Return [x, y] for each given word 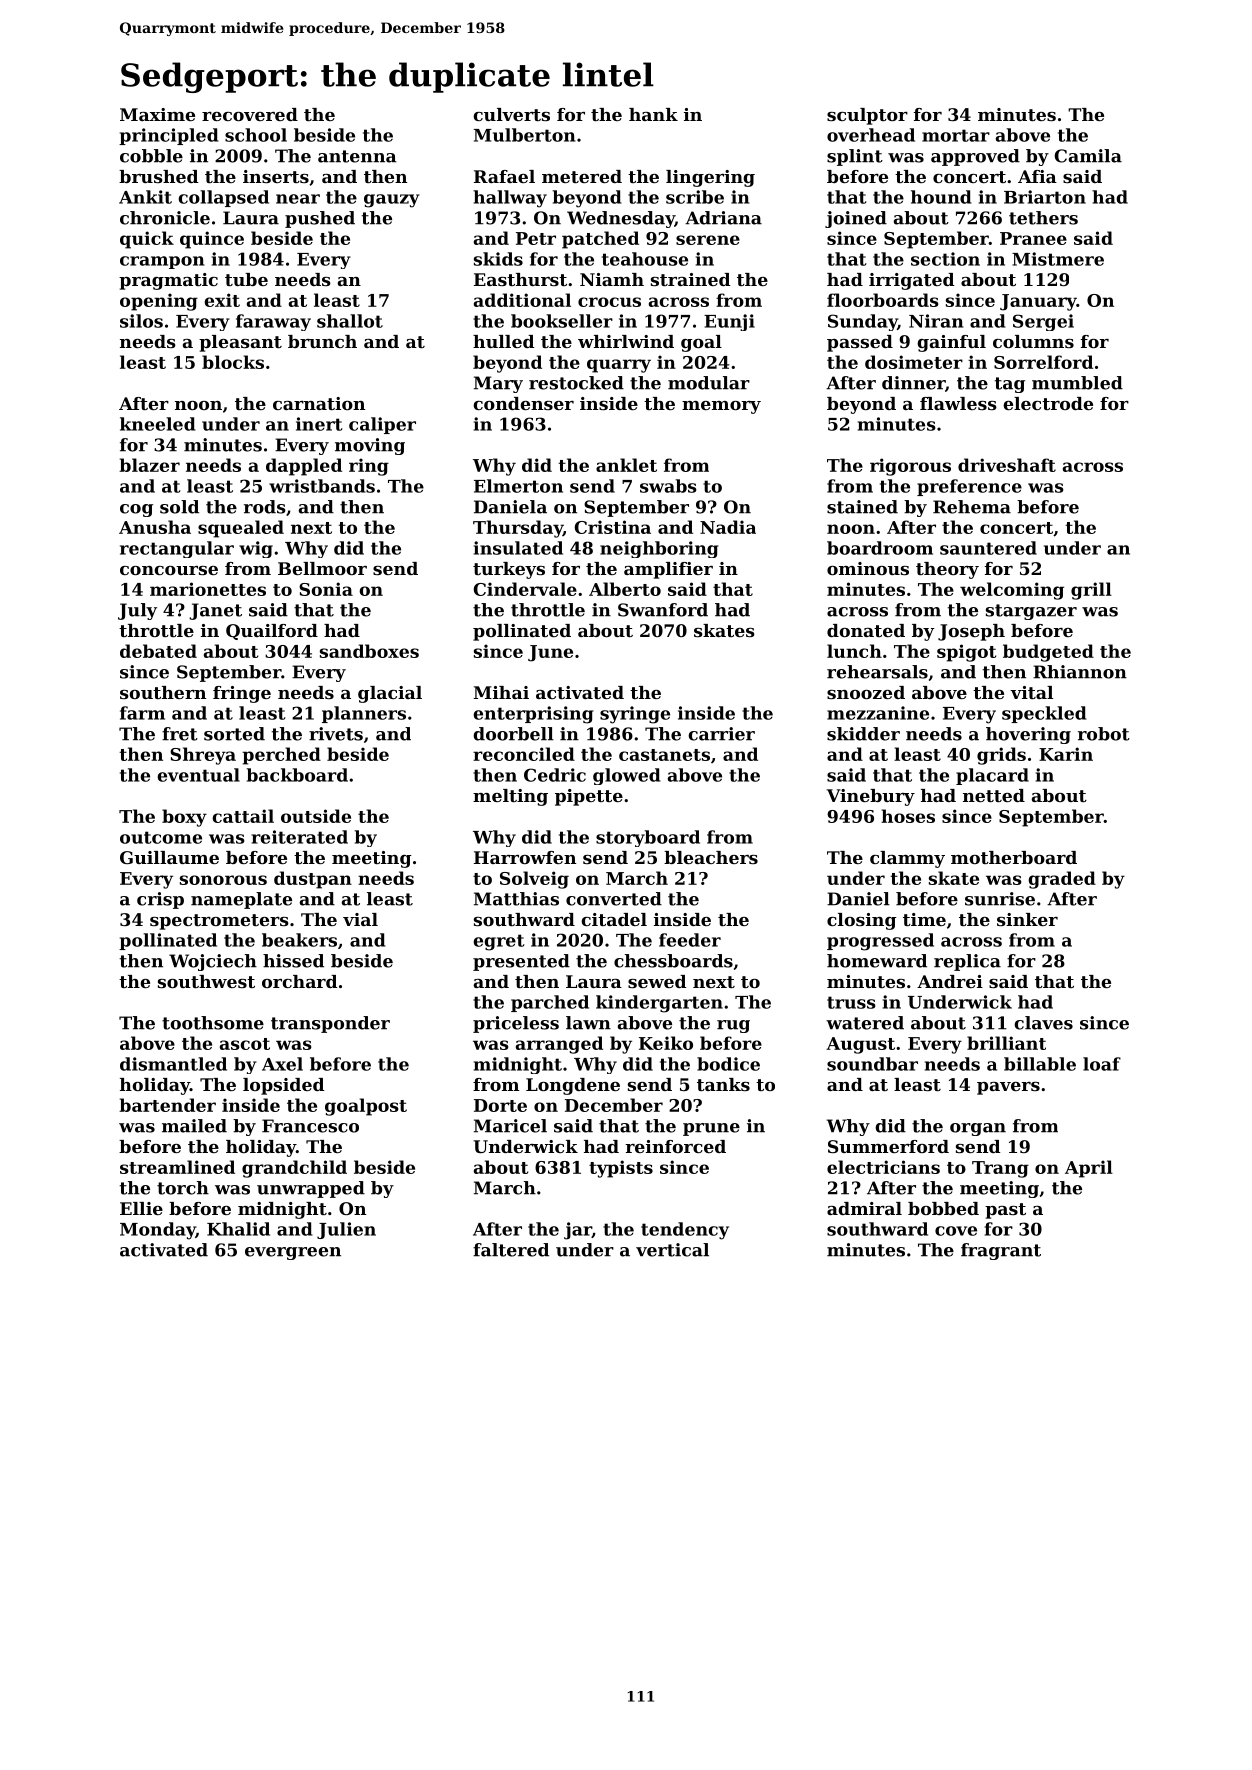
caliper [382, 425]
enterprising [533, 715]
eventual [199, 775]
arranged [559, 1045]
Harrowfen [525, 857]
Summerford [888, 1146]
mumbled [1077, 383]
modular [709, 383]
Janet [215, 611]
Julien [346, 1230]
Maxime [157, 114]
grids [1001, 756]
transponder [330, 1024]
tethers [1043, 218]
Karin [1066, 754]
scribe [695, 197]
